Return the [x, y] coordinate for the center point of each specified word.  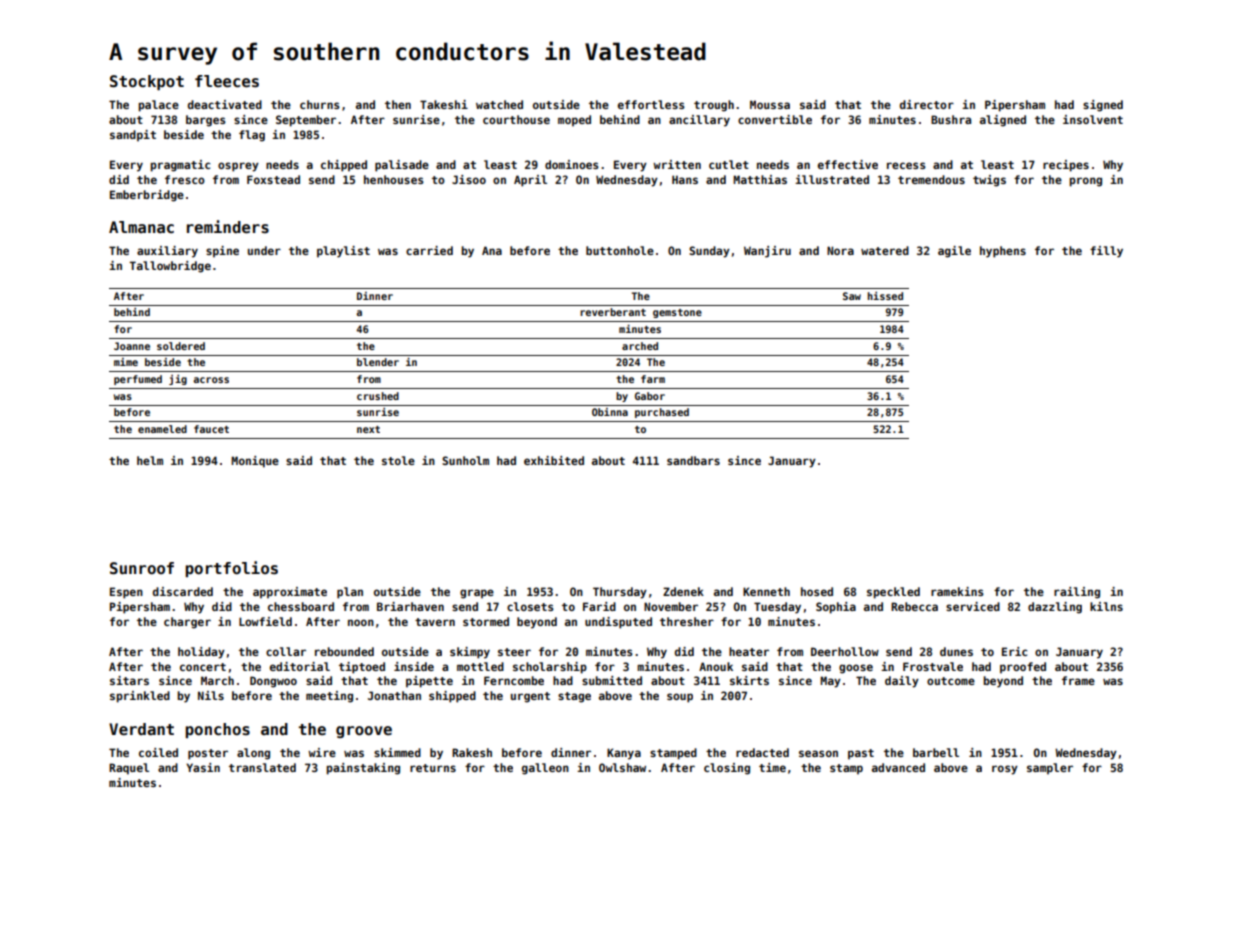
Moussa [770, 104]
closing [727, 769]
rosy [1005, 770]
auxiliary [167, 252]
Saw [852, 296]
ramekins [957, 591]
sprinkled [140, 697]
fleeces [227, 81]
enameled [162, 429]
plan [350, 593]
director [927, 104]
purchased [662, 413]
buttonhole [620, 250]
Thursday [620, 593]
